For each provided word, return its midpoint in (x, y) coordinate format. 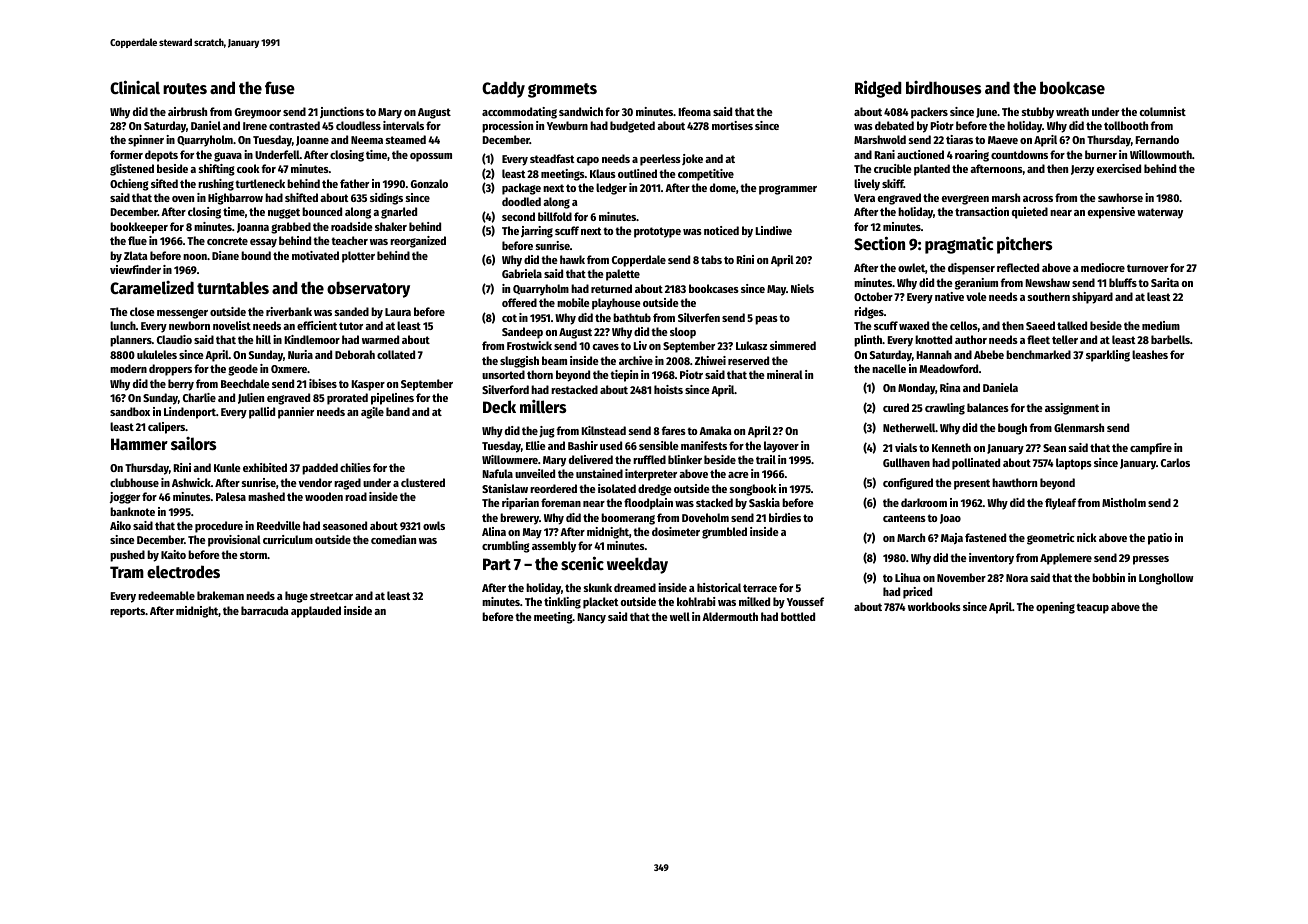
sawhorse (1120, 197)
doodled (521, 201)
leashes (1150, 354)
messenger (182, 314)
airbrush (187, 111)
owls (434, 525)
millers (543, 406)
